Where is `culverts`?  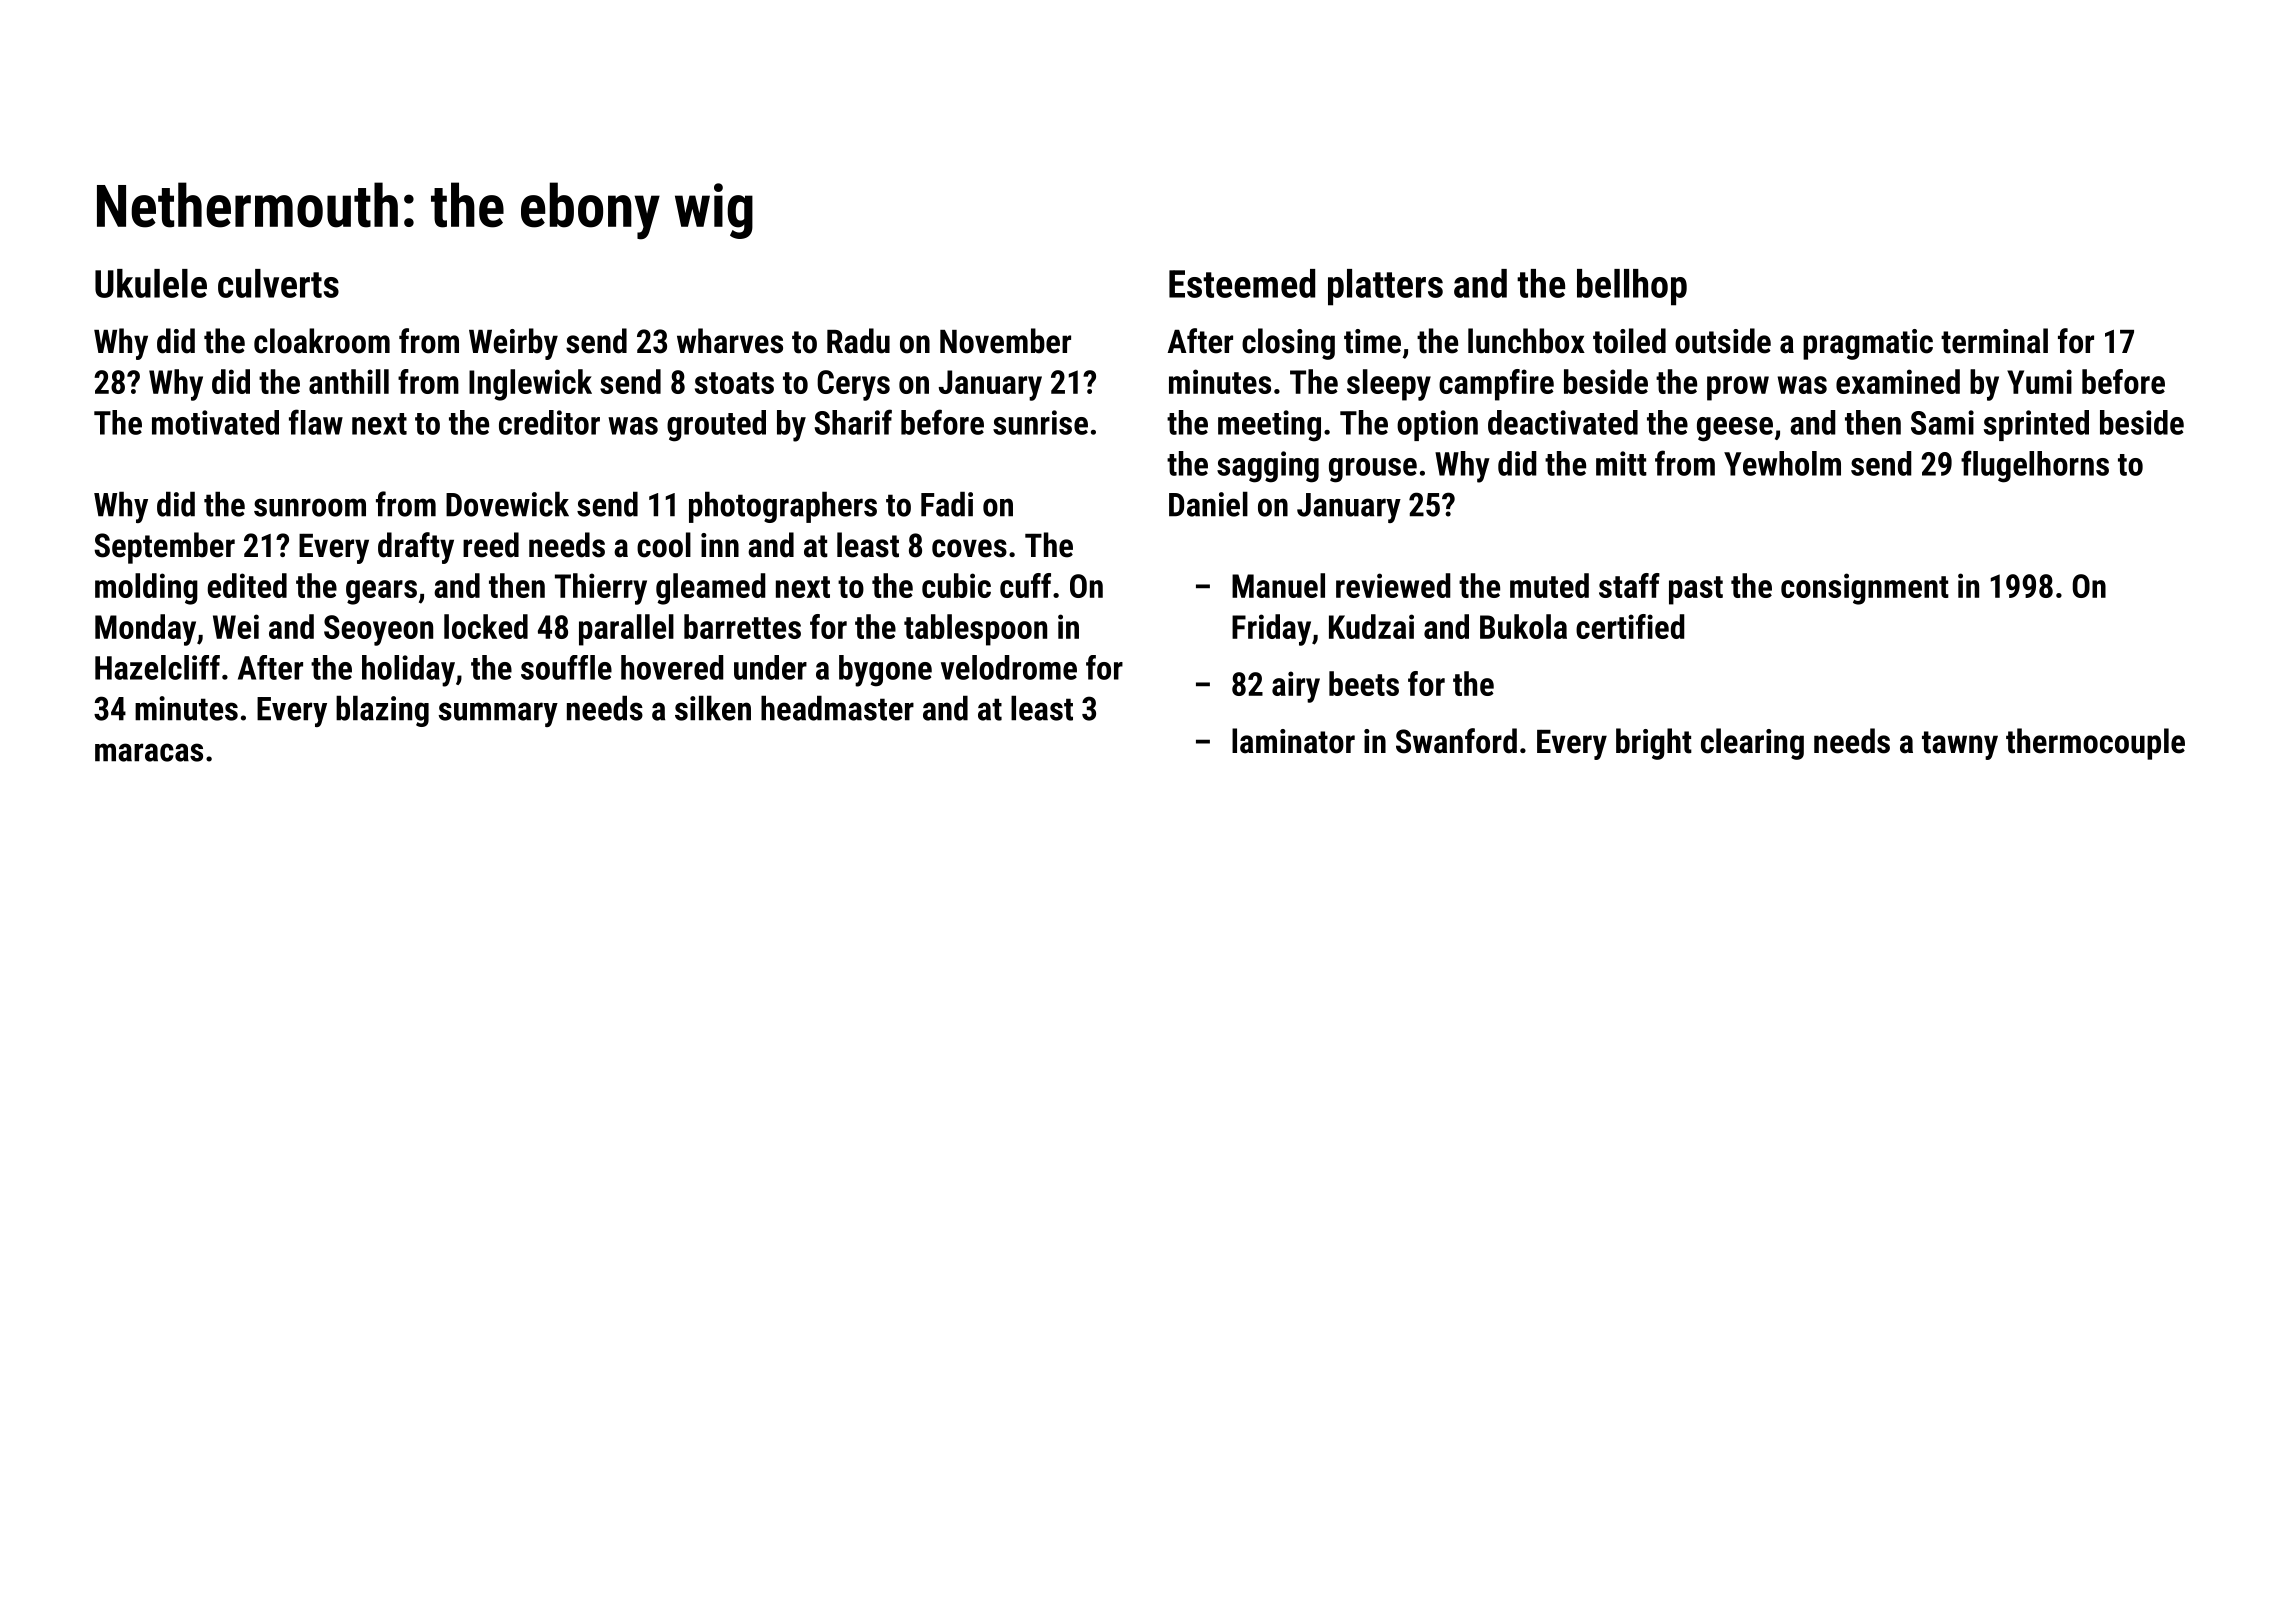 culverts is located at coordinates (278, 283).
